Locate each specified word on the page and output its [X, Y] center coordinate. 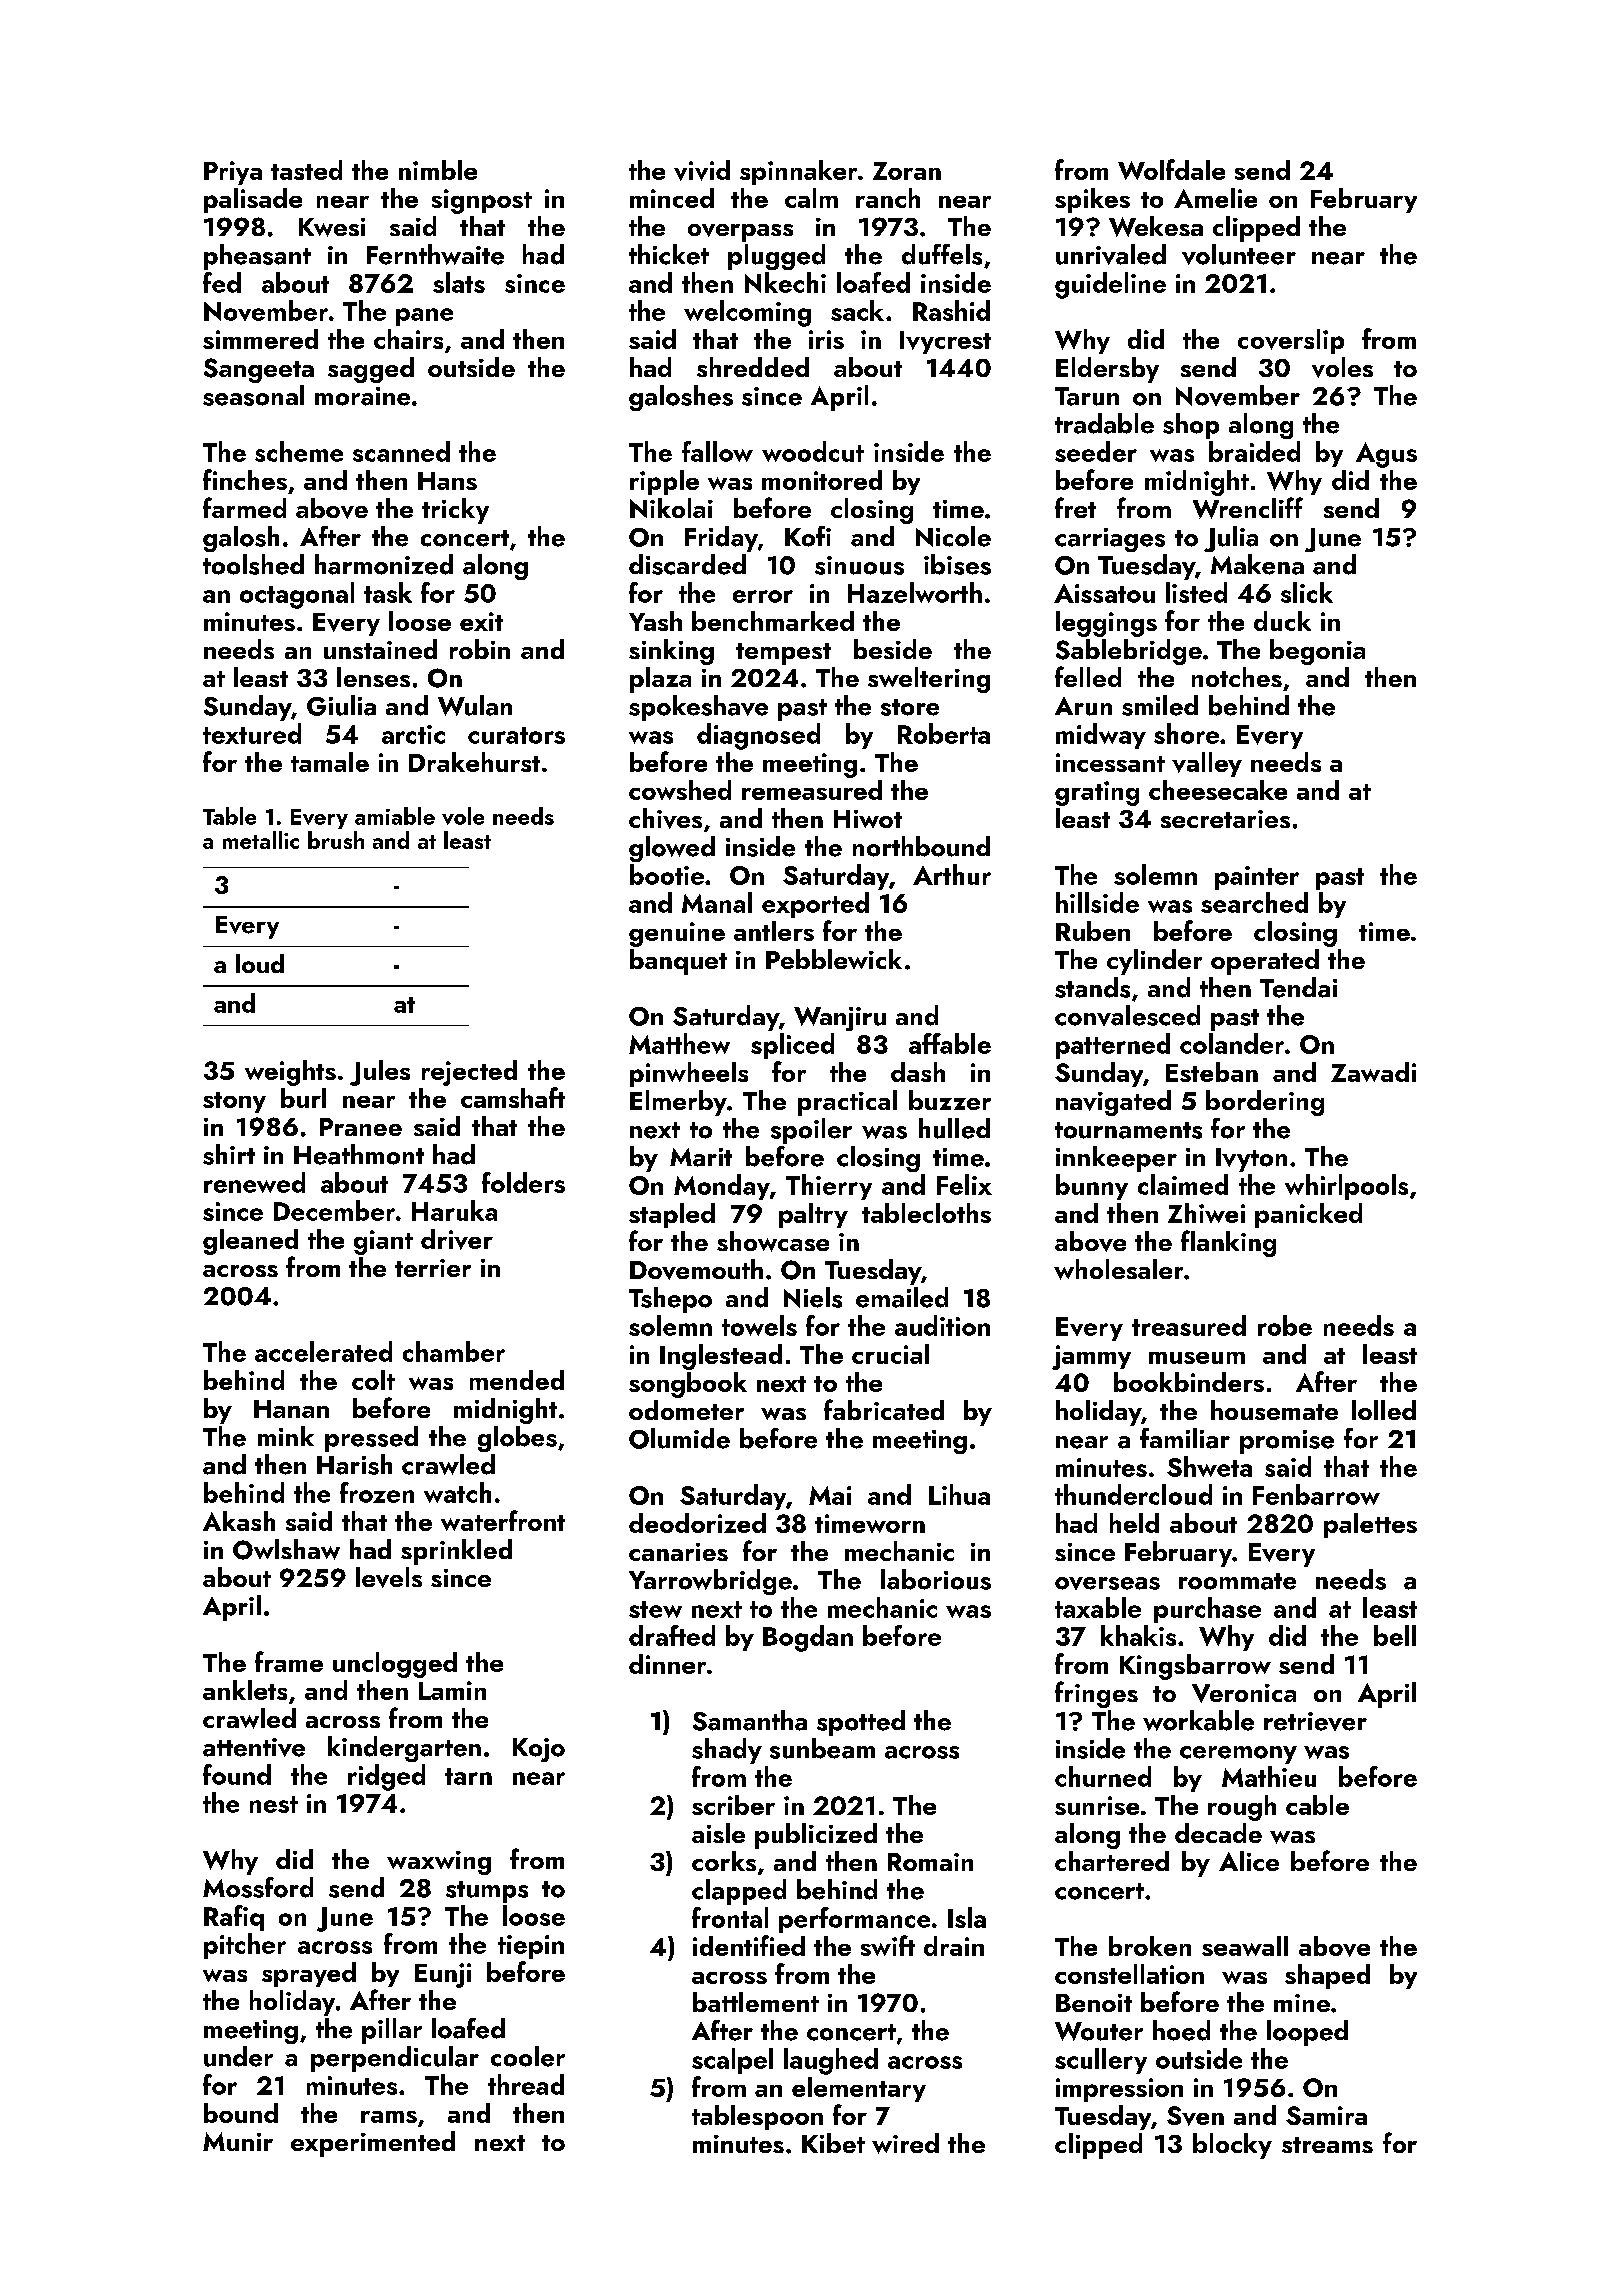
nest [274, 1804]
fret [1075, 507]
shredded [753, 367]
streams [1327, 2145]
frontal [730, 1917]
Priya [233, 173]
